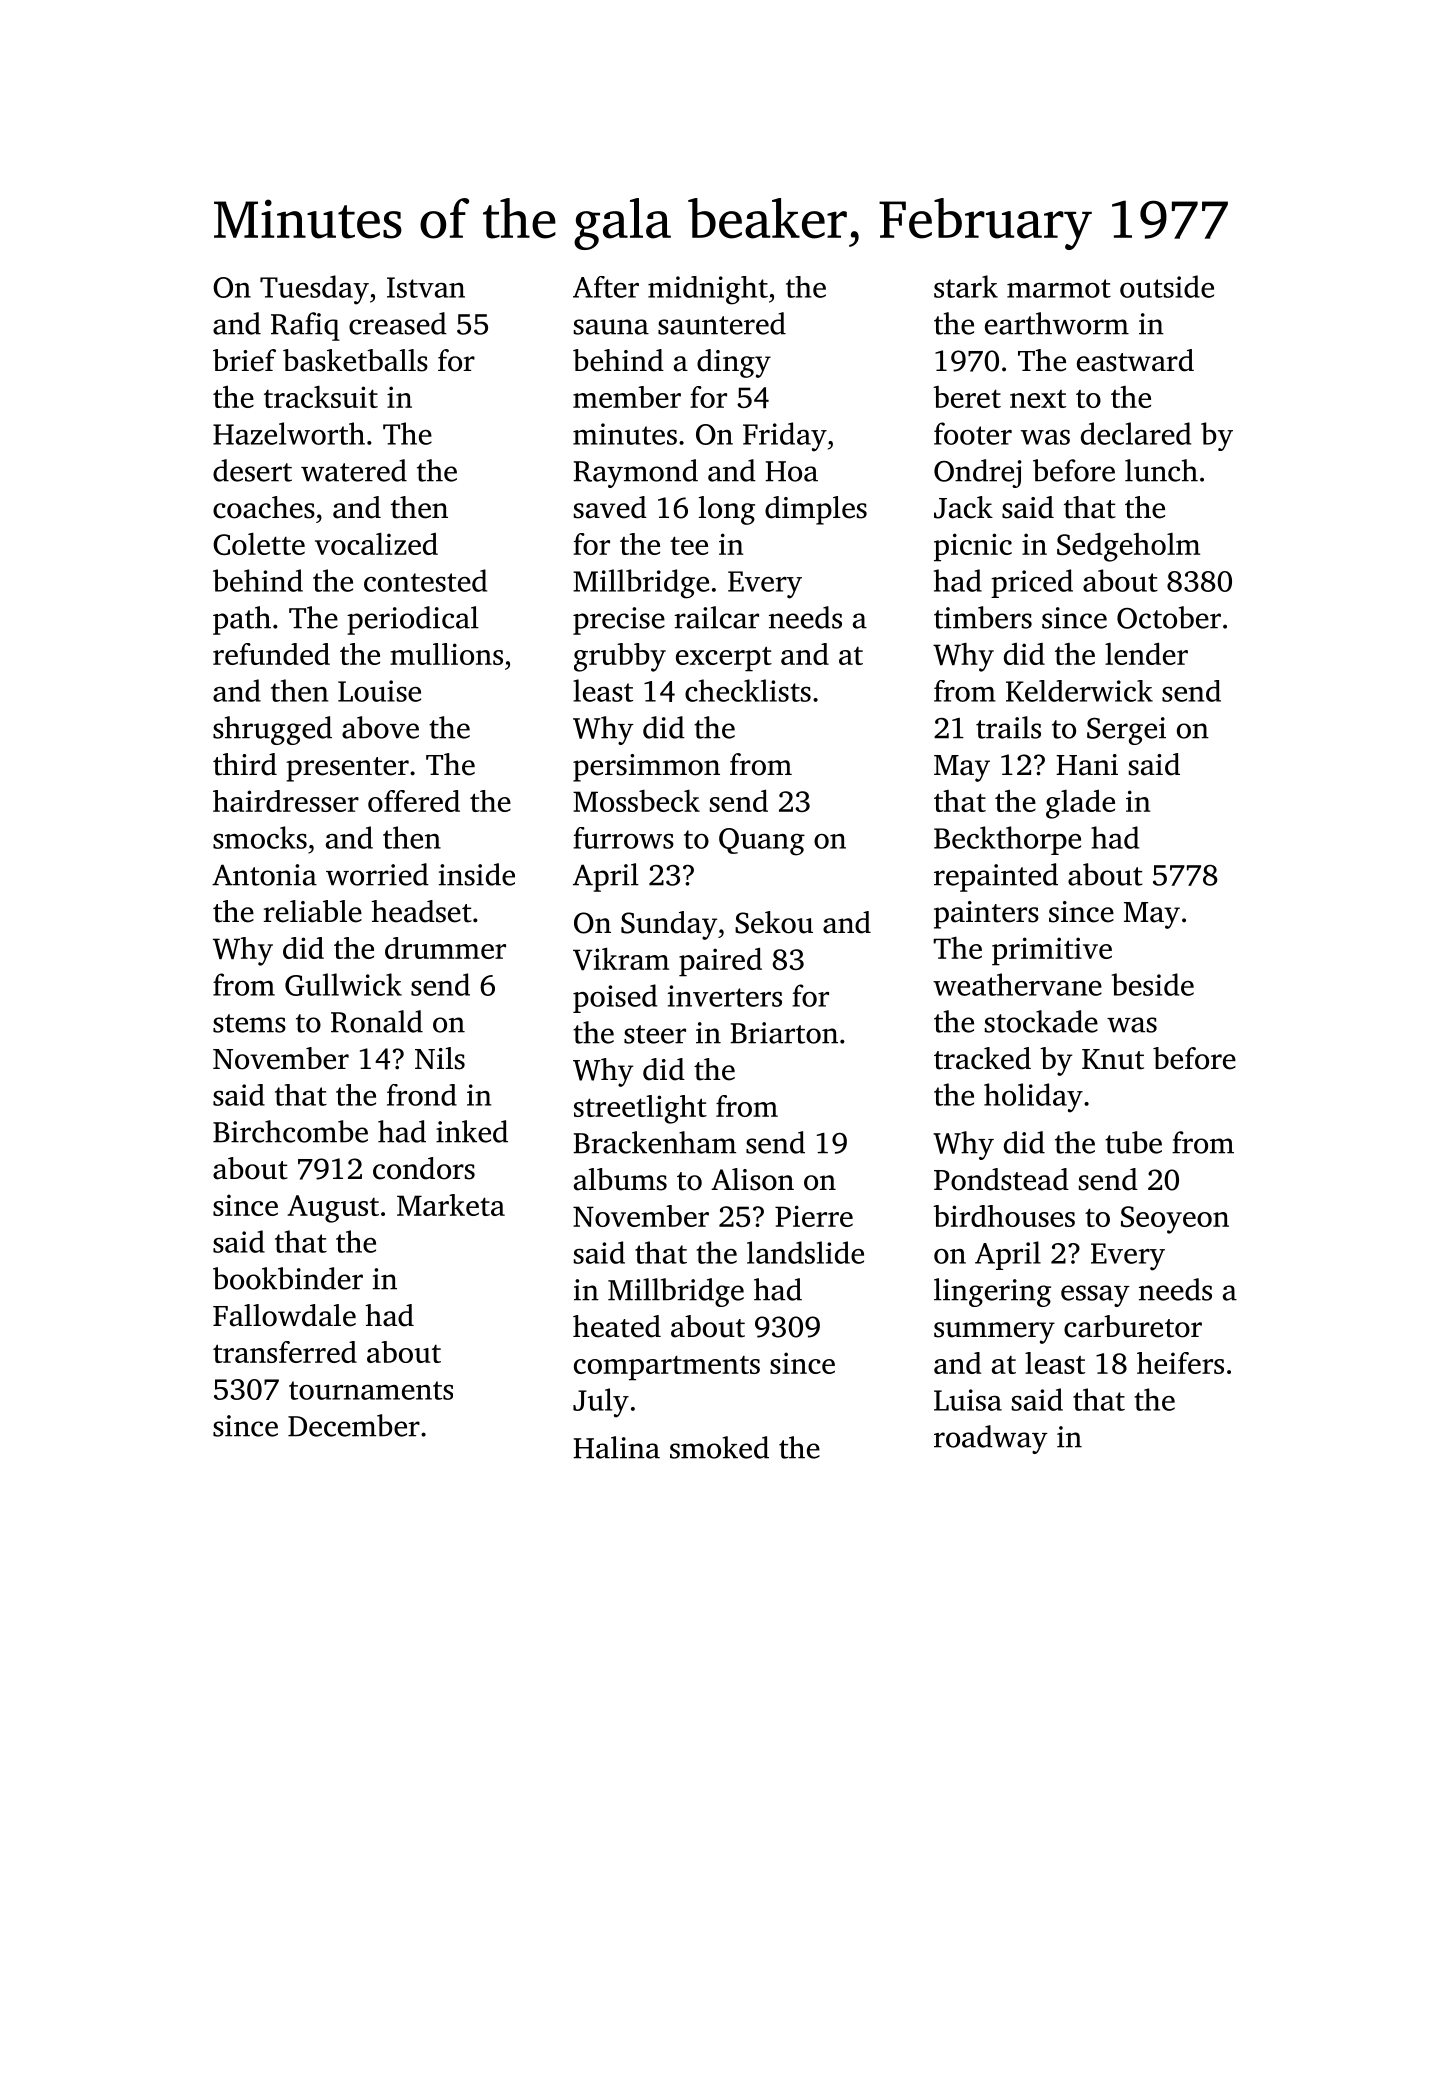 The image size is (1450, 2100). I want to click on stark, so click(966, 286).
